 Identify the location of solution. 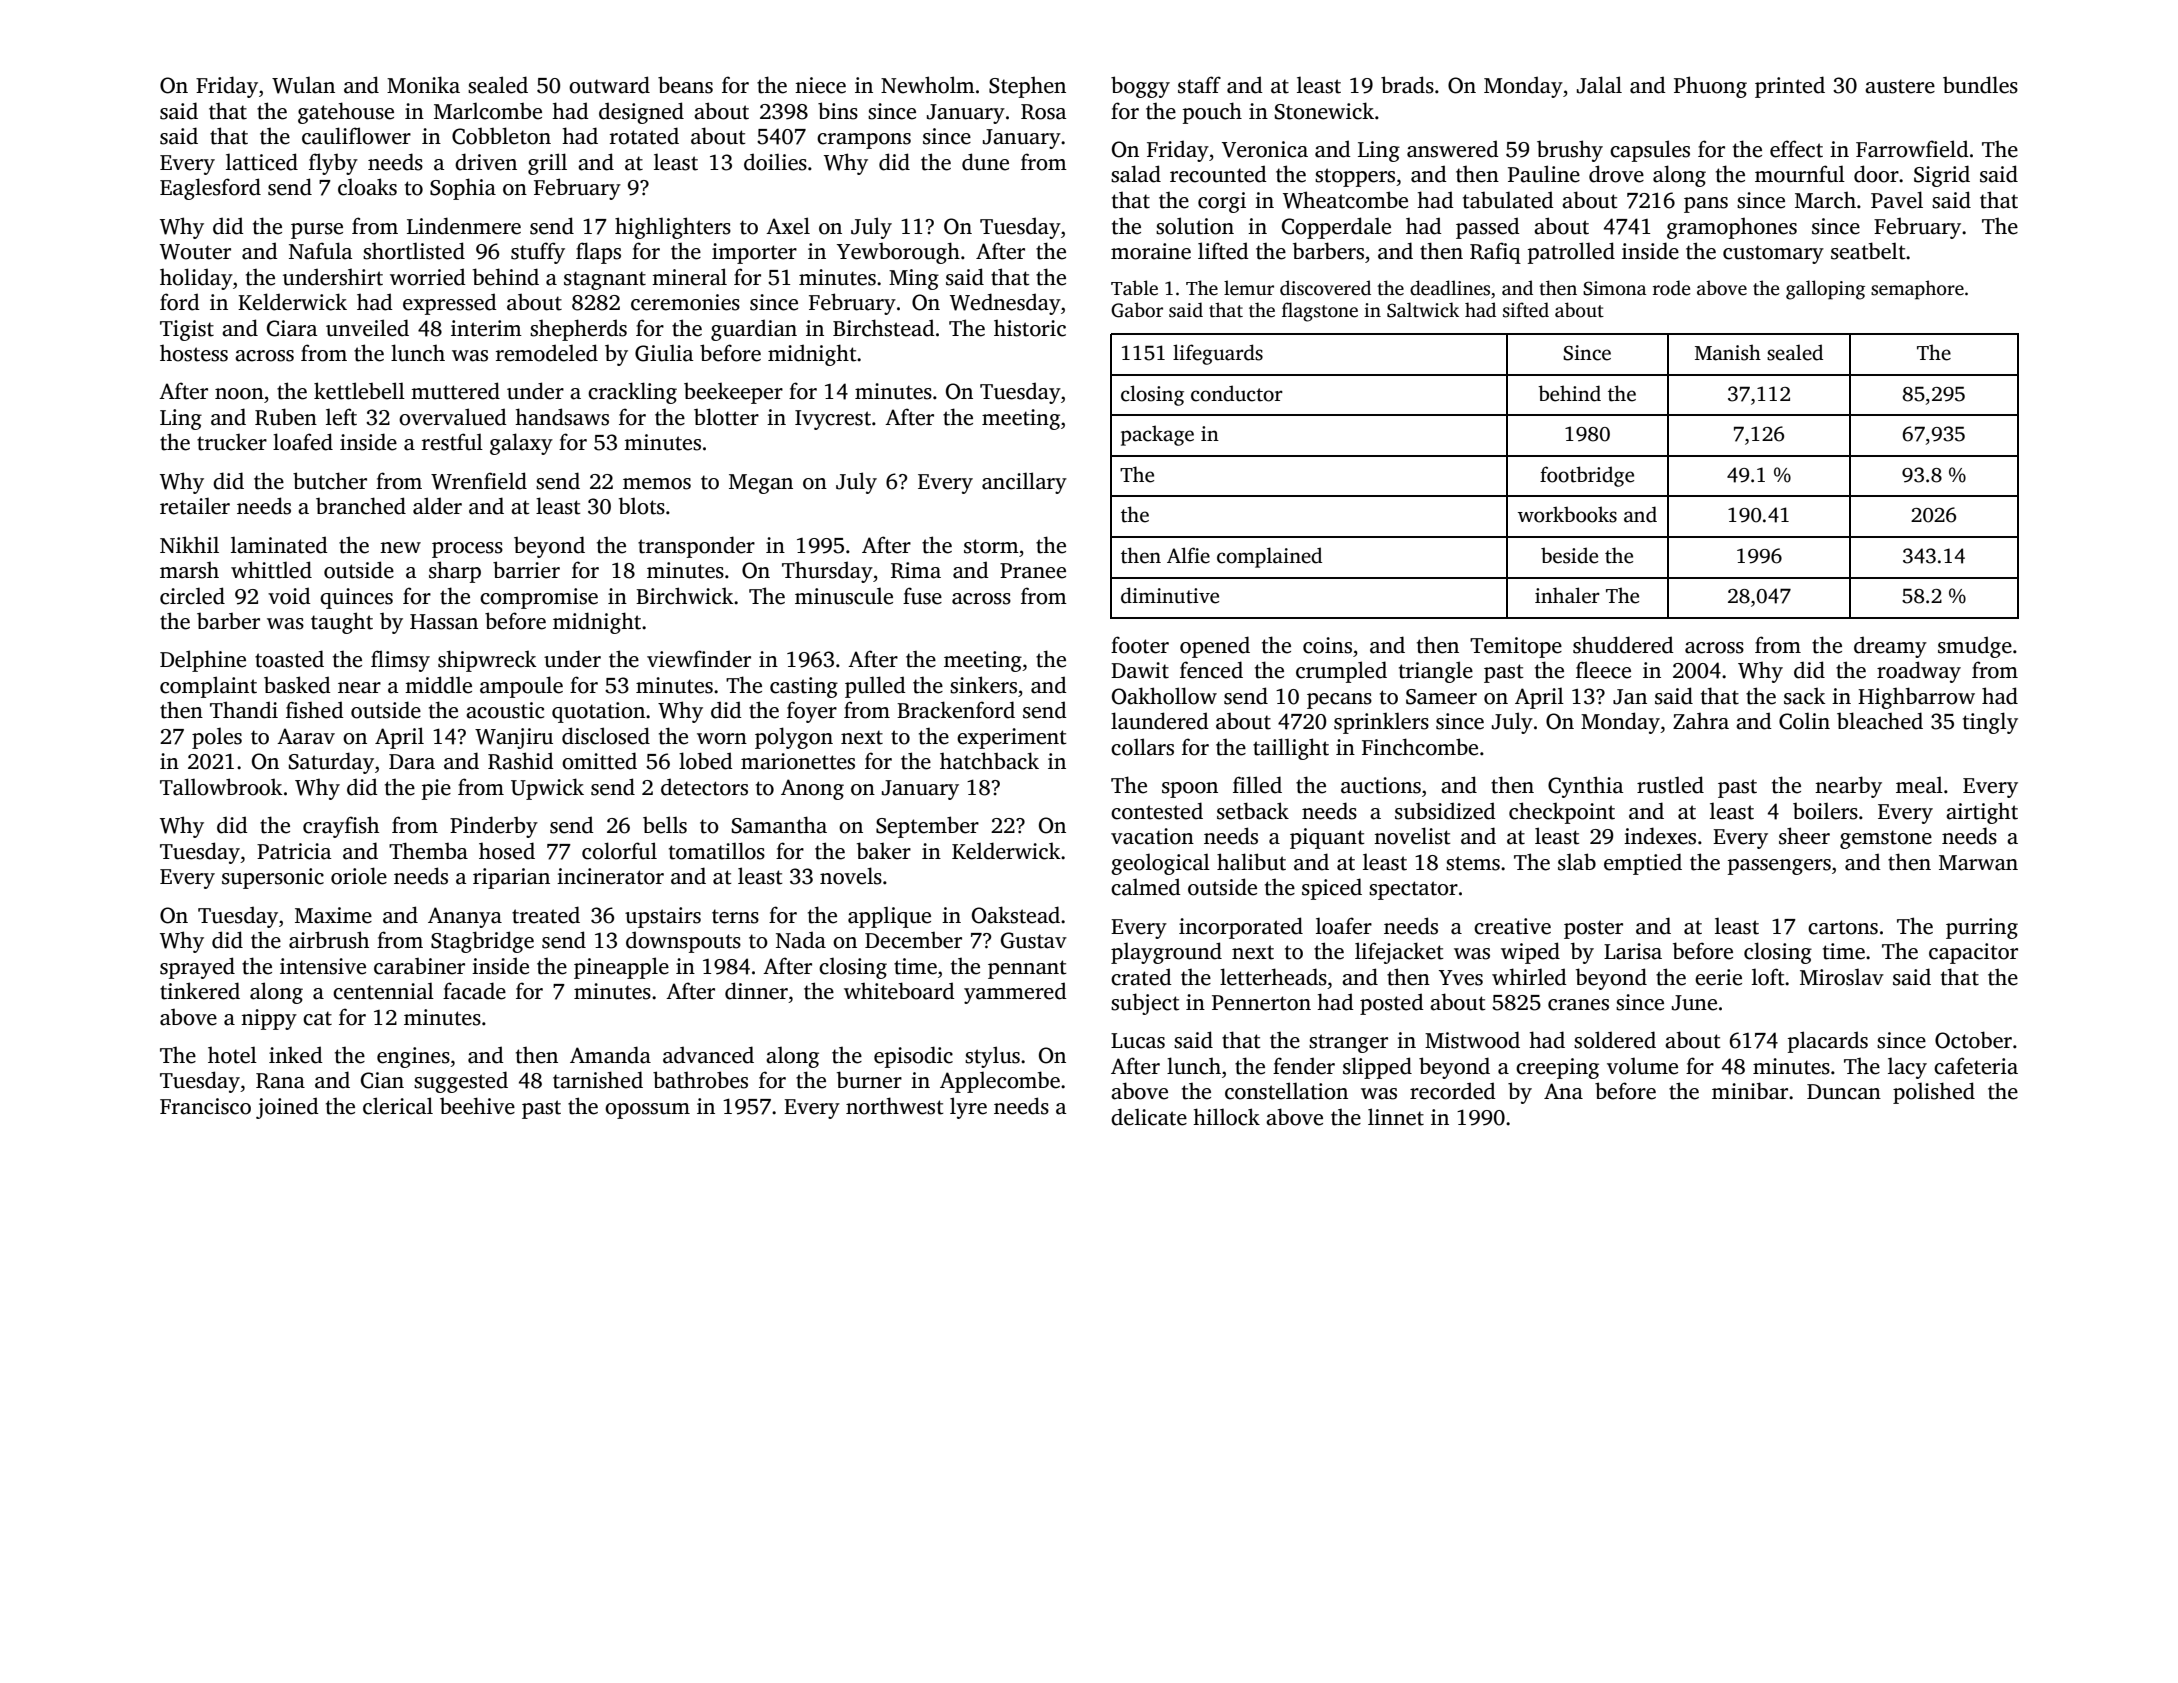
(1195, 226).
